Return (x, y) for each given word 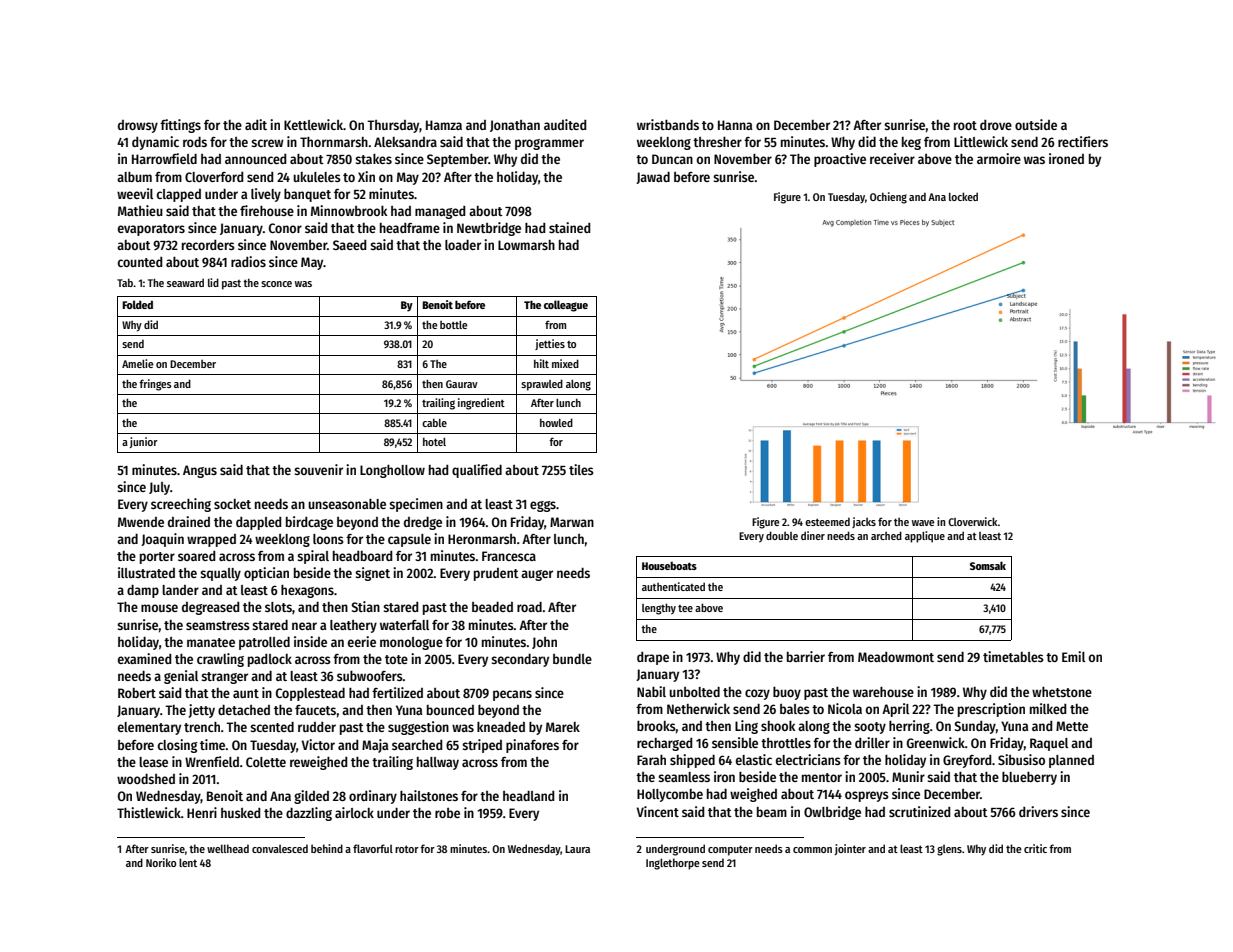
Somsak (988, 565)
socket (232, 504)
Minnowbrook (349, 210)
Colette (266, 762)
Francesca (509, 556)
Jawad (653, 177)
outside (1036, 124)
